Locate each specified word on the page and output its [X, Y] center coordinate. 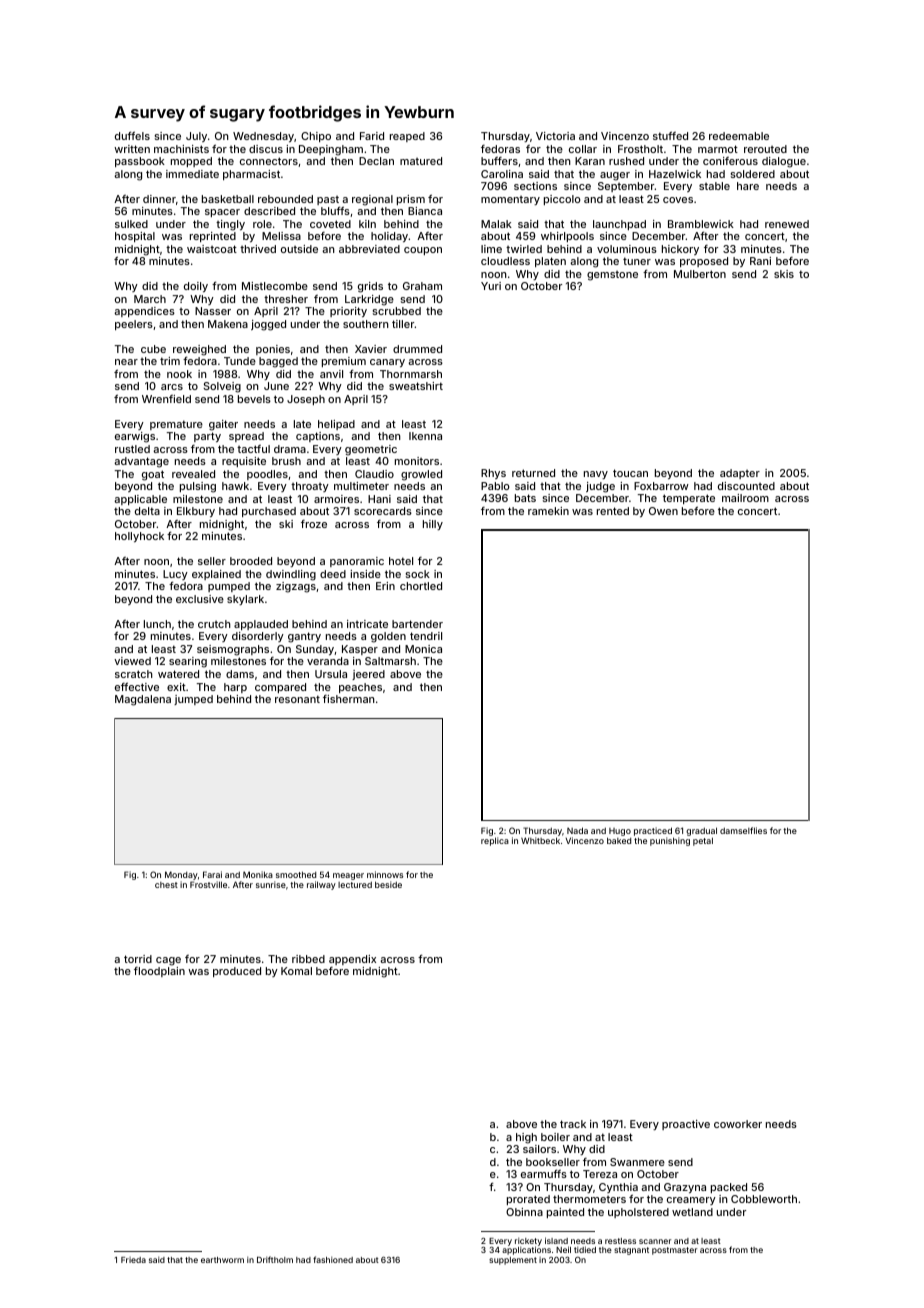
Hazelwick [675, 174]
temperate [689, 499]
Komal [296, 971]
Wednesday [263, 137]
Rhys [493, 474]
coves [678, 200]
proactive [686, 1125]
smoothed [296, 874]
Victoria [555, 136]
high [526, 1138]
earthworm [222, 1260]
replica [495, 841]
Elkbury [196, 512]
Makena [228, 324]
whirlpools [567, 237]
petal [703, 841]
